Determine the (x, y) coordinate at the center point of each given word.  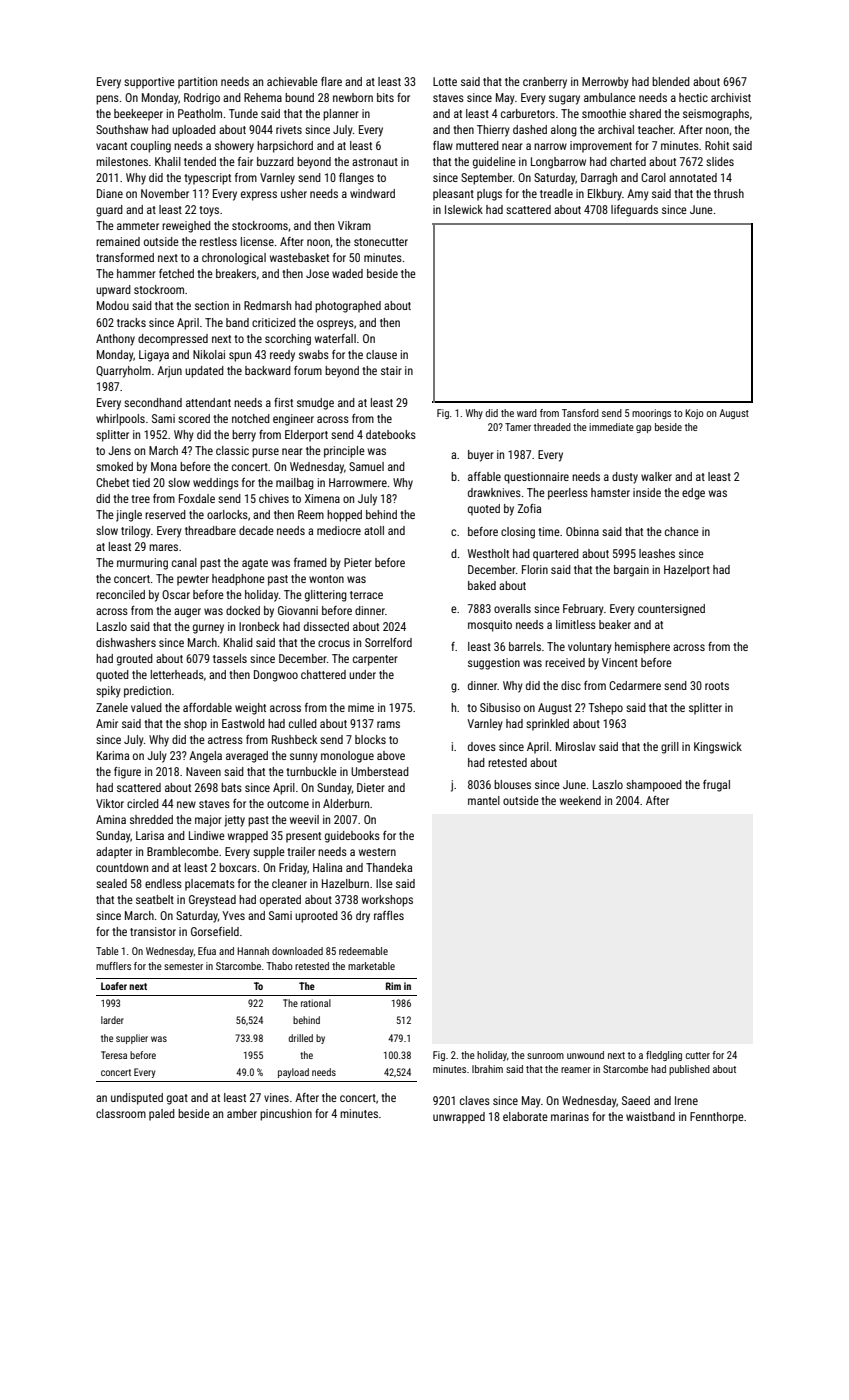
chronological (234, 259)
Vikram (354, 225)
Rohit (717, 145)
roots (717, 686)
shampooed (654, 786)
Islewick (464, 209)
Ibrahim (487, 1069)
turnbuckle (311, 771)
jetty (234, 821)
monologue (347, 757)
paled (162, 1115)
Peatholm (200, 113)
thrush (729, 193)
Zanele (112, 707)
